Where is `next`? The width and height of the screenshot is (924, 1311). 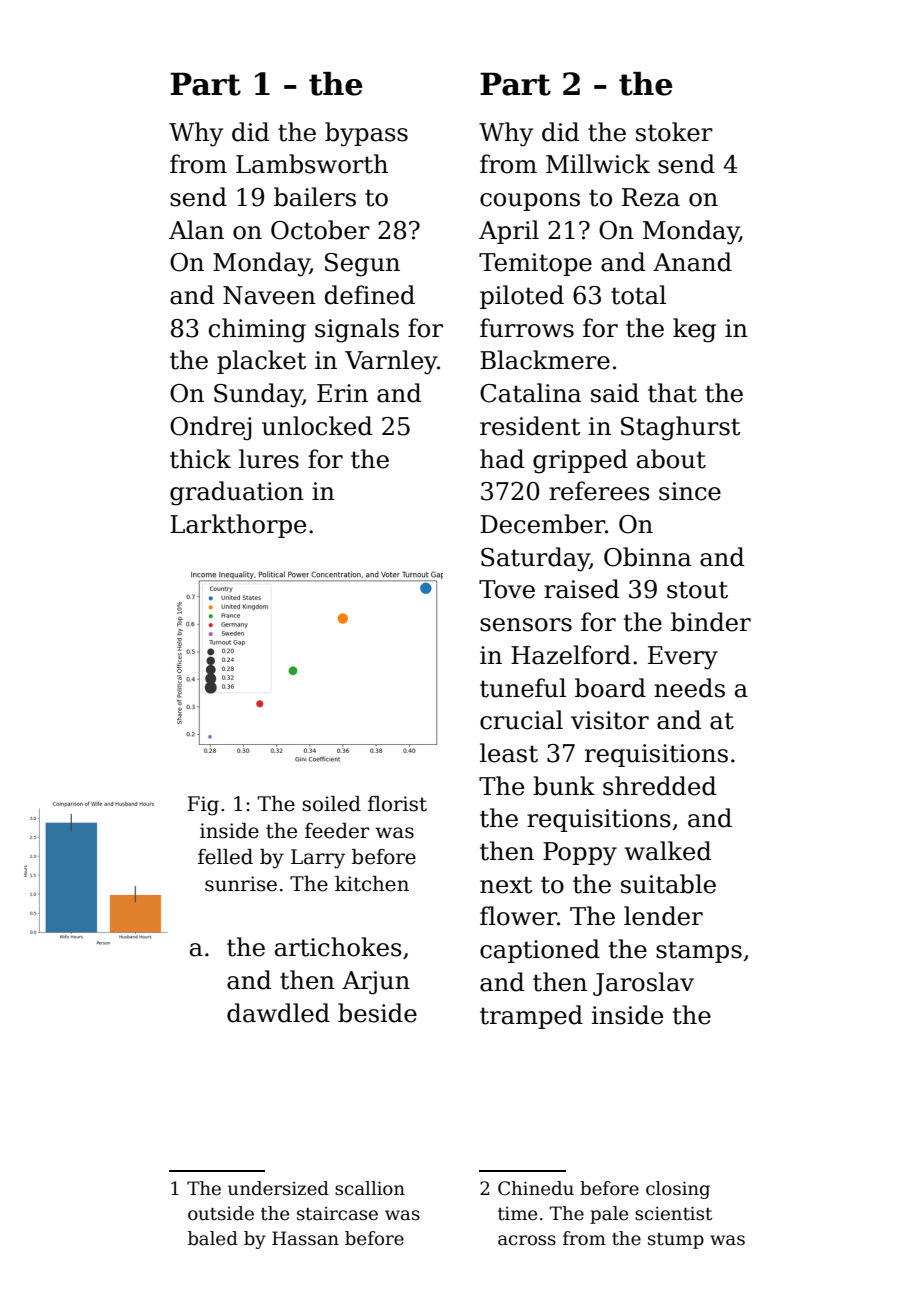 next is located at coordinates (506, 885).
